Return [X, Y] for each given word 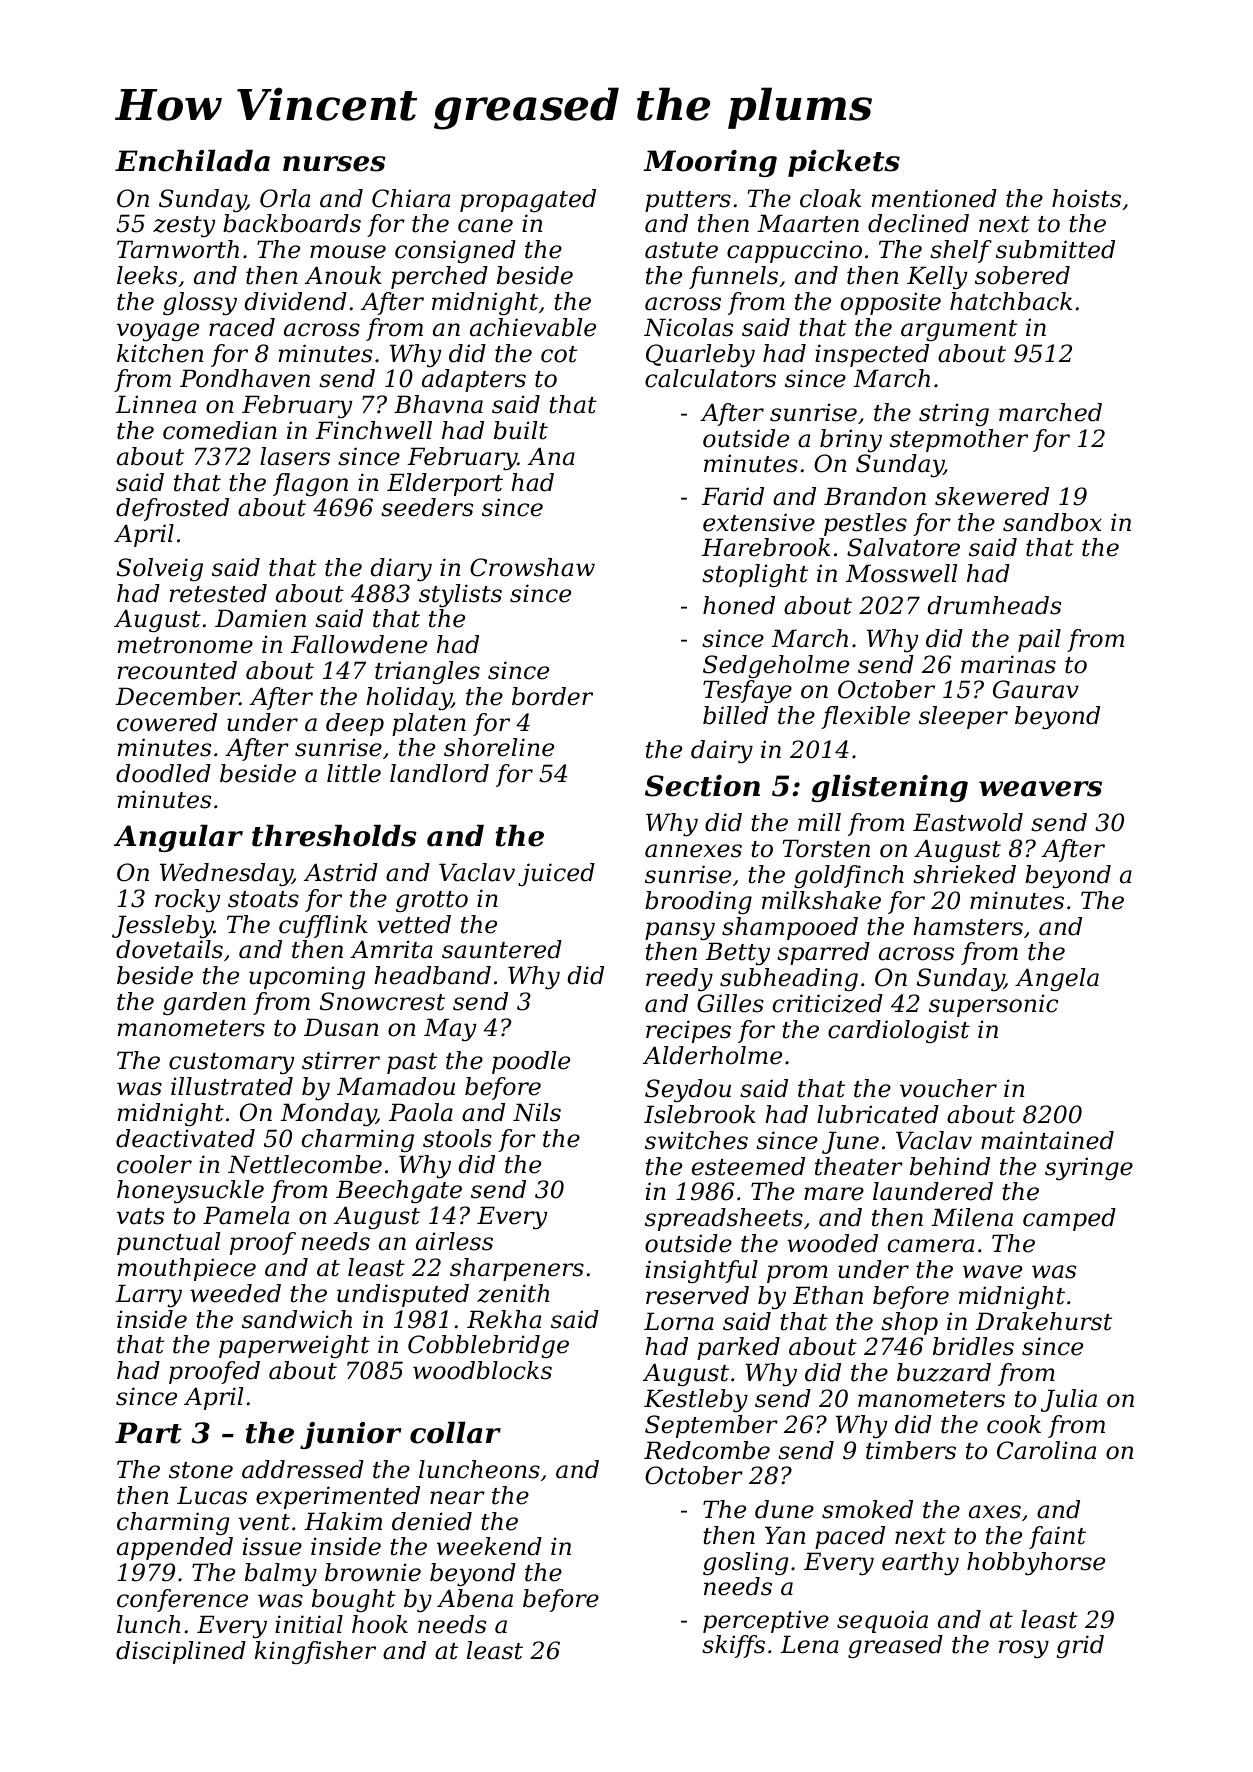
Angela [1057, 979]
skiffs [733, 1646]
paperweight [294, 1346]
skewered [992, 496]
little [354, 773]
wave [992, 1272]
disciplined [181, 1652]
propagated [528, 200]
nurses [334, 164]
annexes [693, 851]
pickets [844, 163]
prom [797, 1274]
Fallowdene [359, 644]
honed [739, 605]
